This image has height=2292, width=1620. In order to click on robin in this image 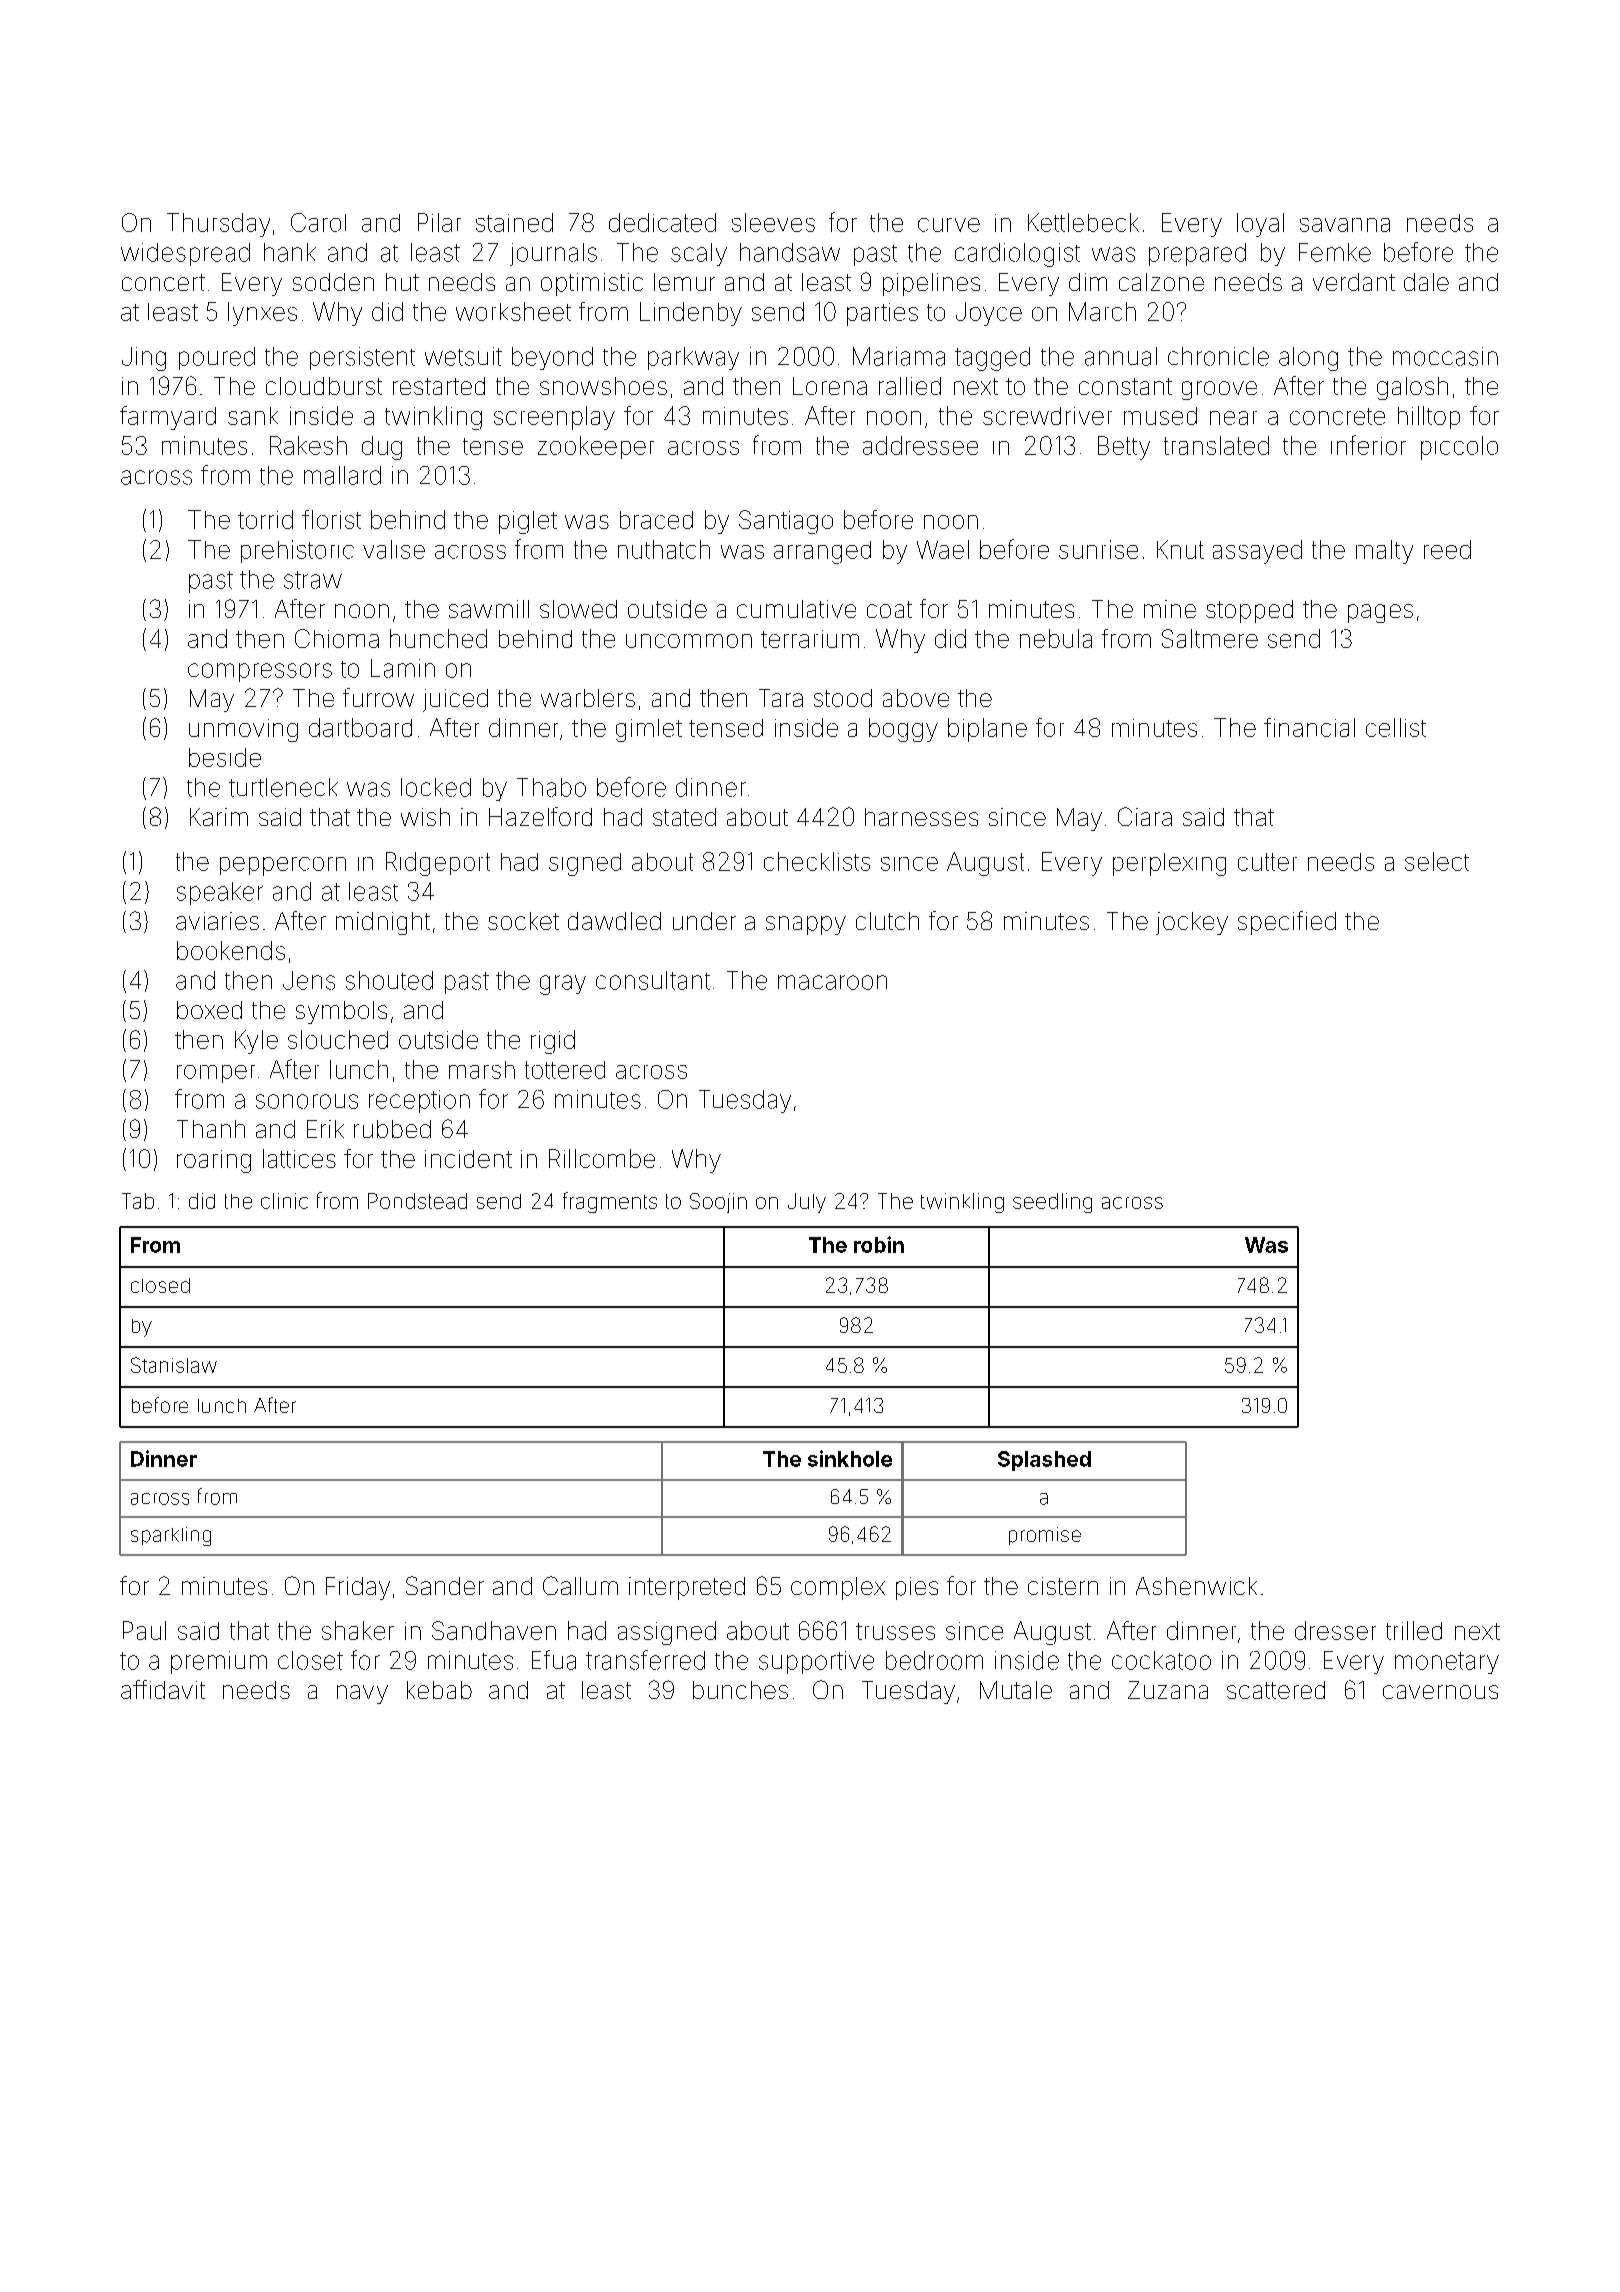, I will do `click(879, 1244)`.
